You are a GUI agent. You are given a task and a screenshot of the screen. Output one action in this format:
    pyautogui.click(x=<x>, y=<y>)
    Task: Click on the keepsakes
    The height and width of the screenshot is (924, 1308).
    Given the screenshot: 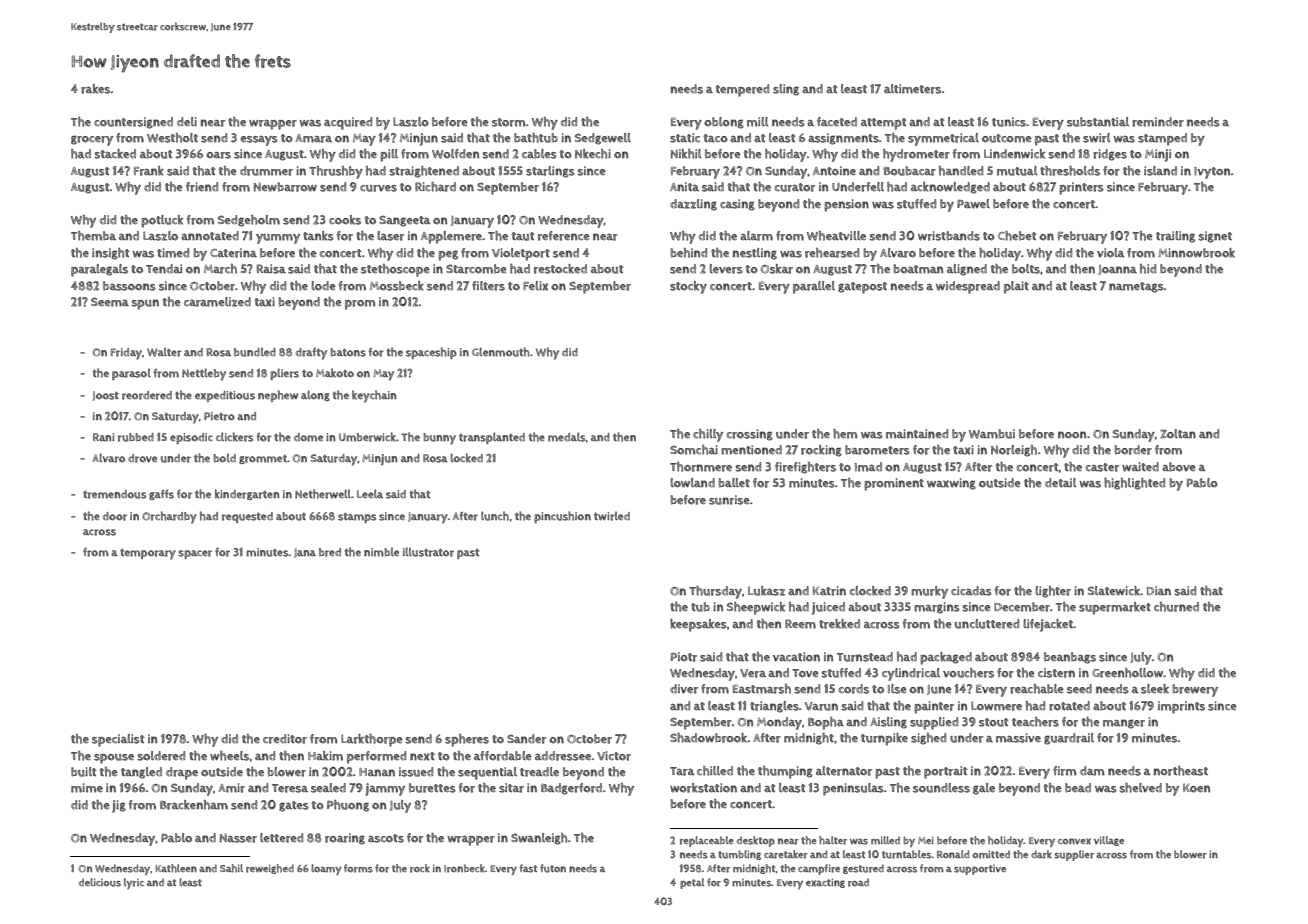 What is the action you would take?
    pyautogui.click(x=698, y=625)
